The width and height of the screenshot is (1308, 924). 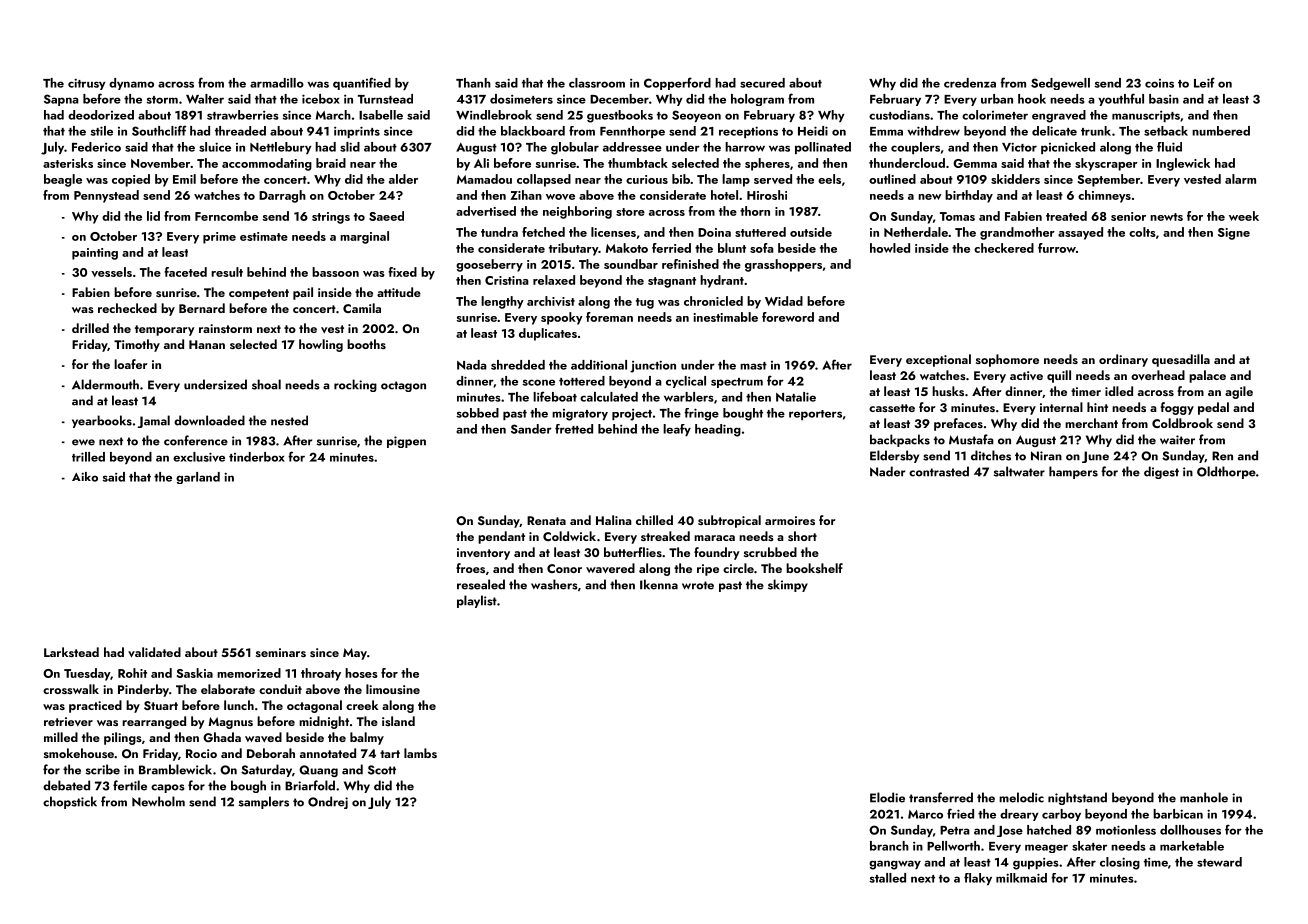 What do you see at coordinates (385, 99) in the screenshot?
I see `Turnstead` at bounding box center [385, 99].
